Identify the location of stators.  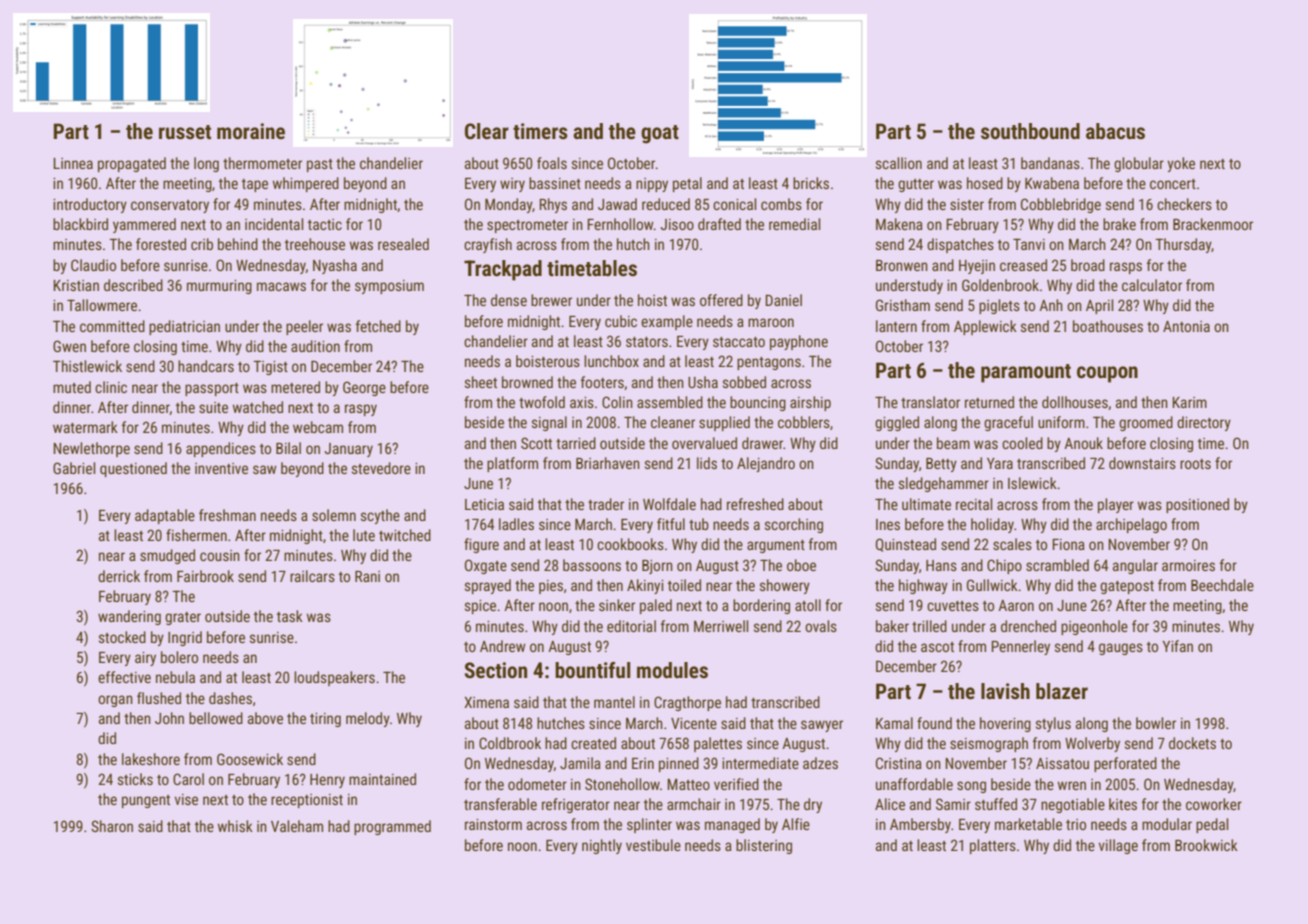
(647, 342).
